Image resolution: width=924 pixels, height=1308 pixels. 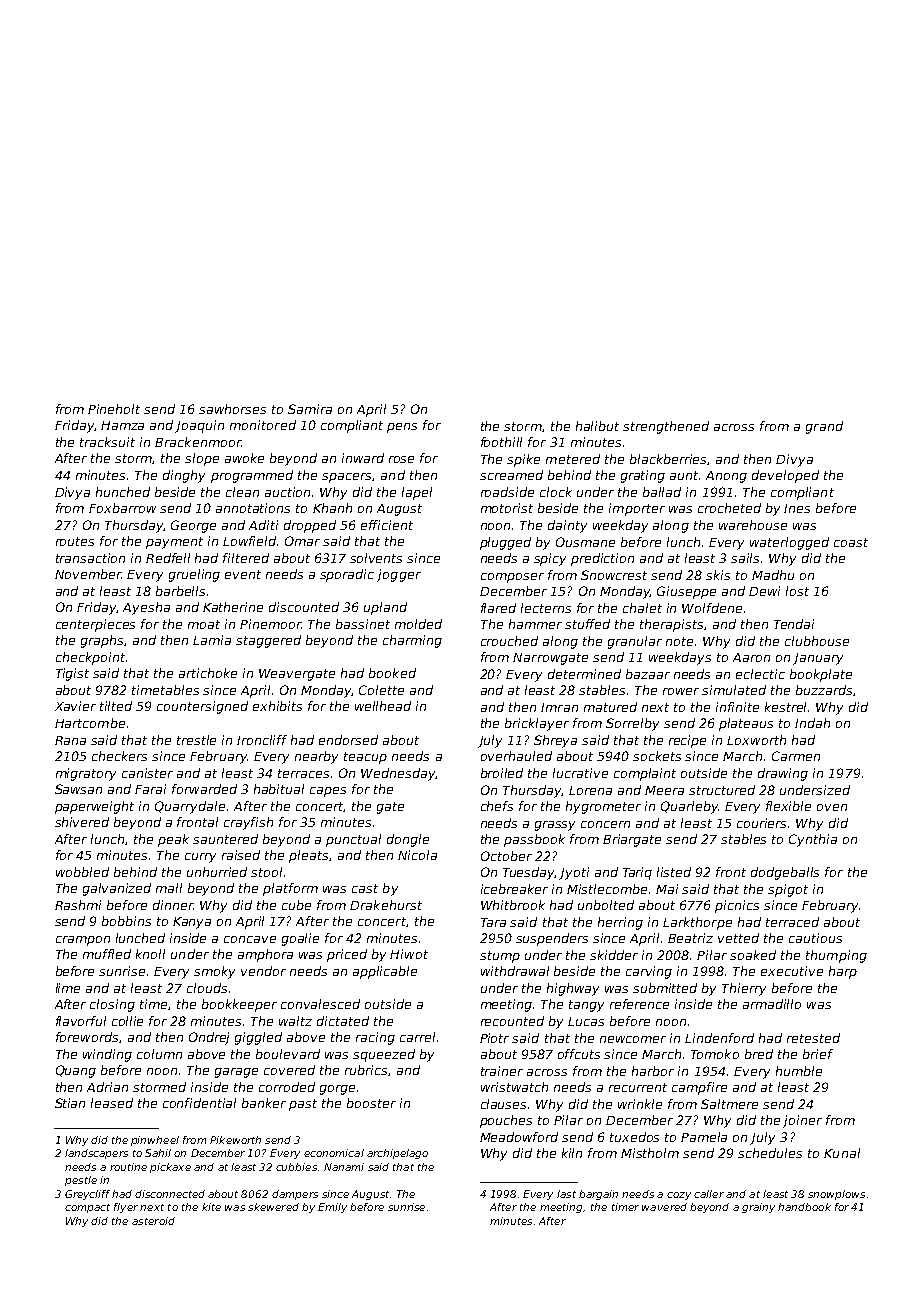 I want to click on Samira, so click(x=310, y=409).
